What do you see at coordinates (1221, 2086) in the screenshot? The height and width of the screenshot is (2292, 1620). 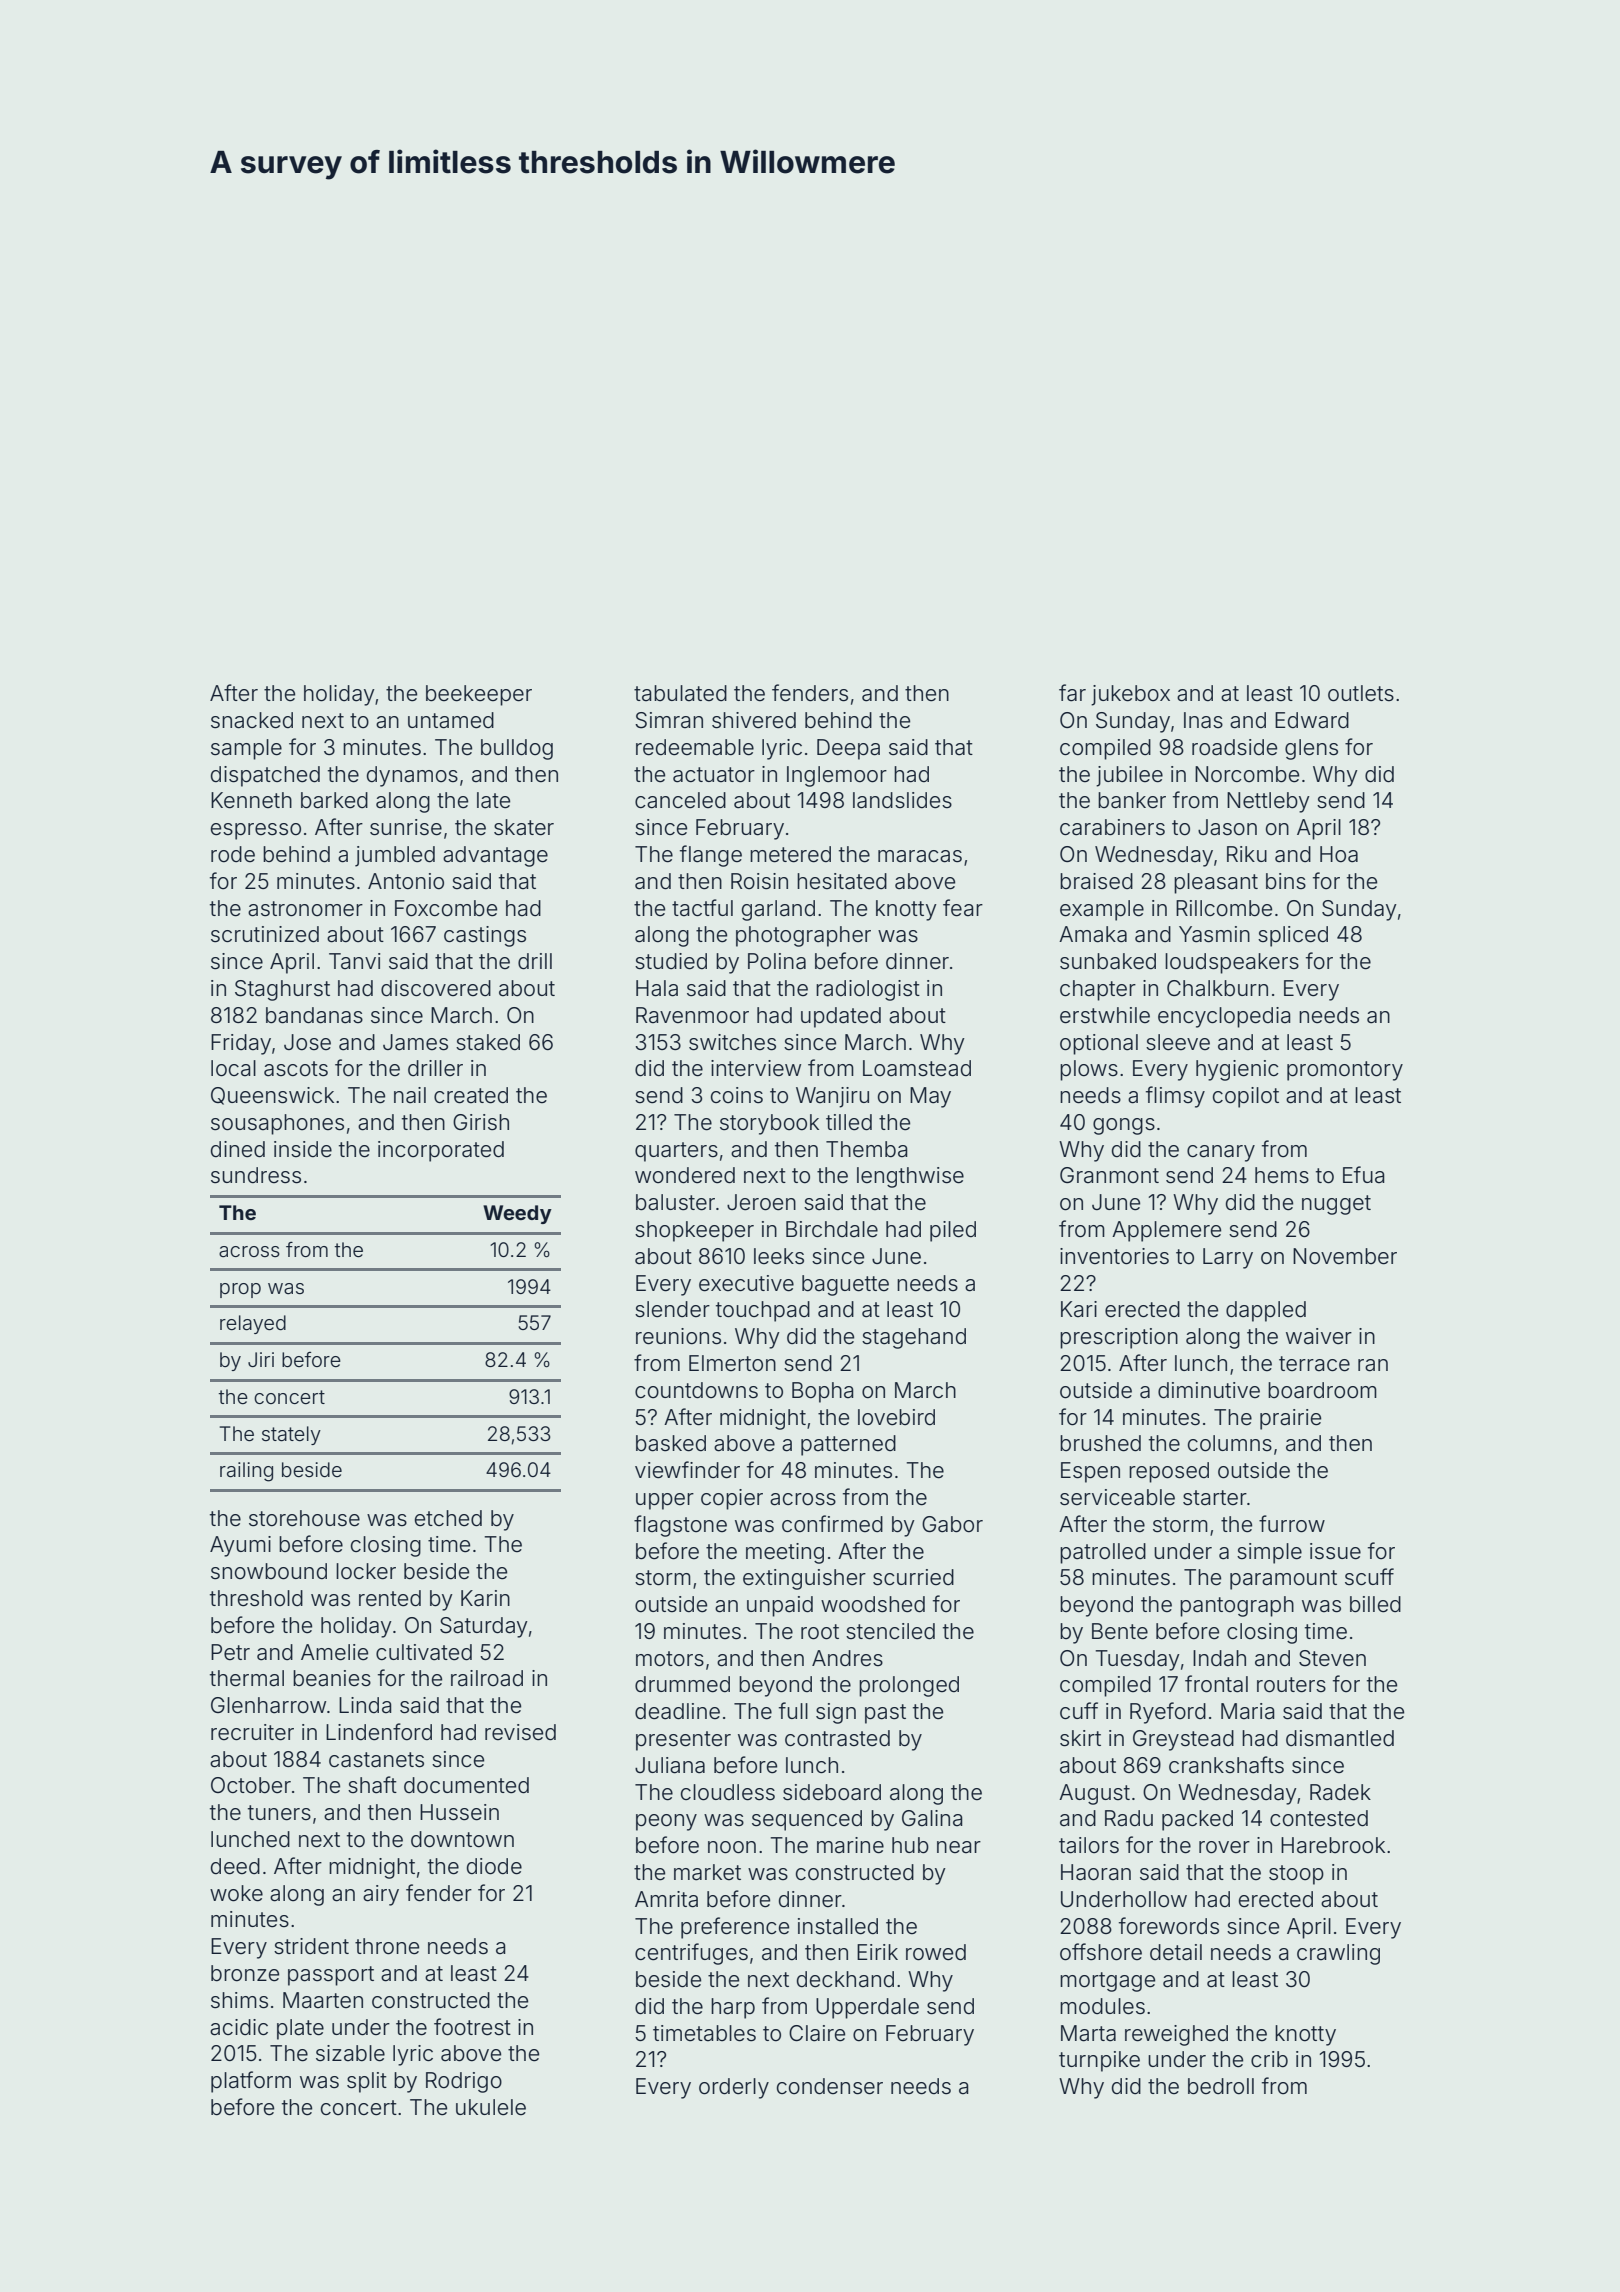 I see `bedroll` at bounding box center [1221, 2086].
